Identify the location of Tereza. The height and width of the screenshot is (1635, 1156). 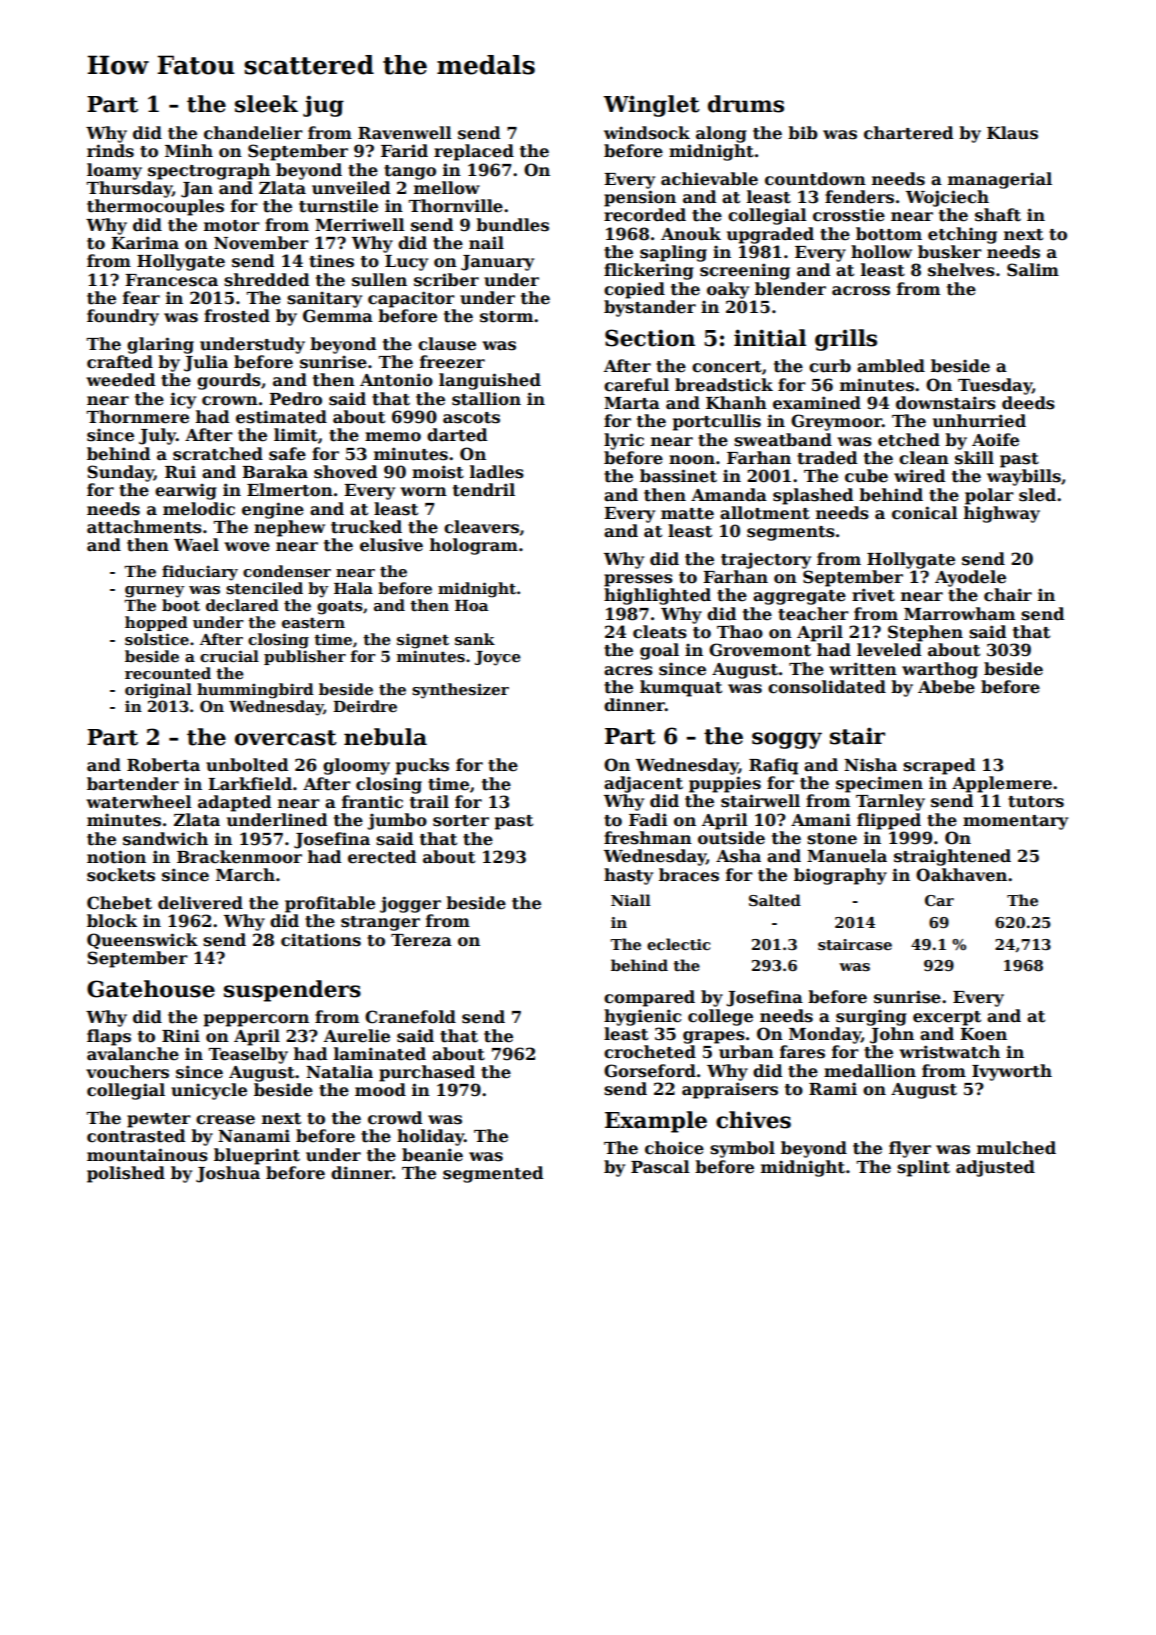
(421, 940).
